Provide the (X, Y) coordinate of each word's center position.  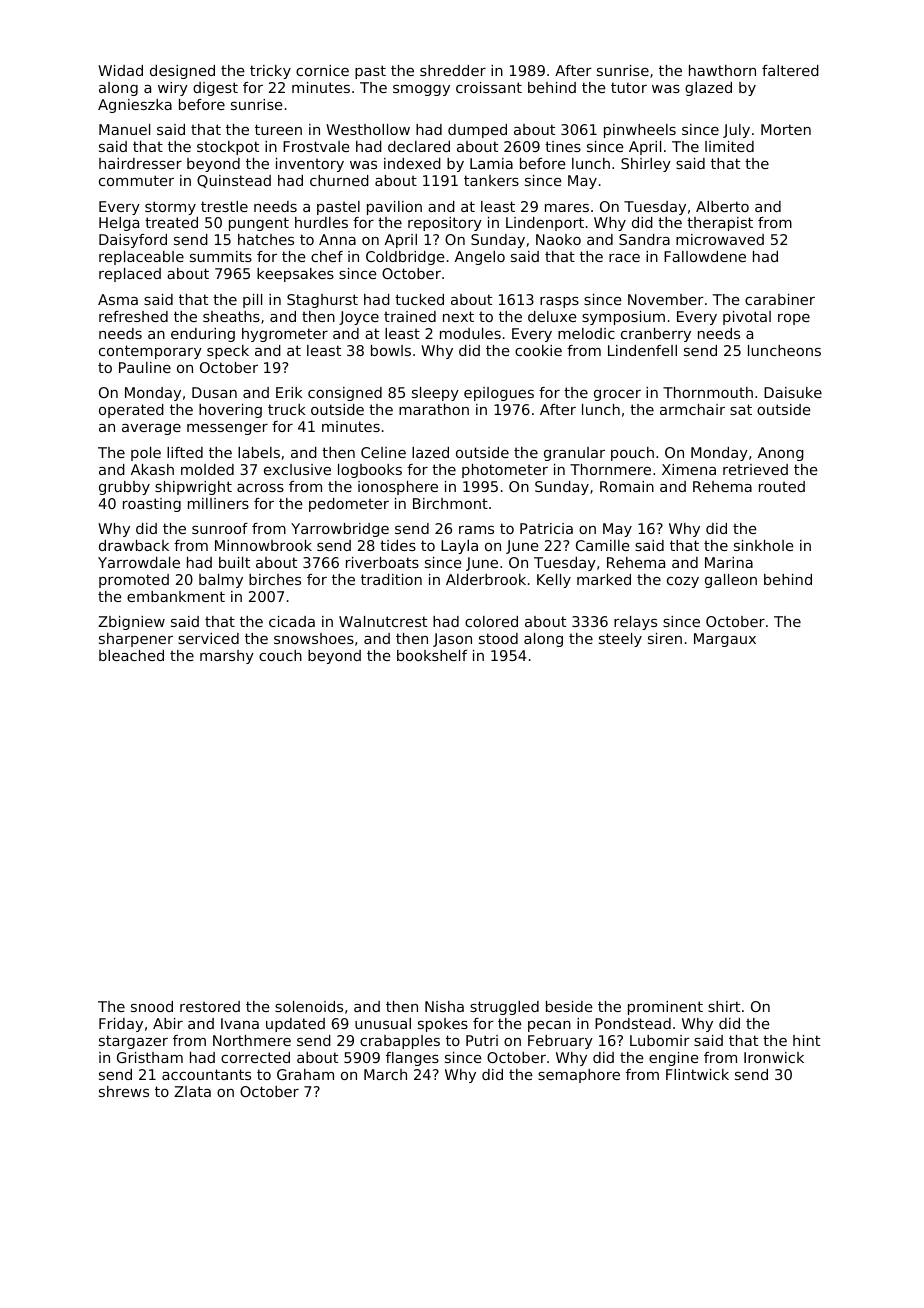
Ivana (240, 1023)
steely (620, 640)
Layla (459, 547)
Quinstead (234, 181)
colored (491, 621)
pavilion (394, 208)
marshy (227, 657)
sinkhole (764, 545)
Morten (786, 129)
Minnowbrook (263, 545)
